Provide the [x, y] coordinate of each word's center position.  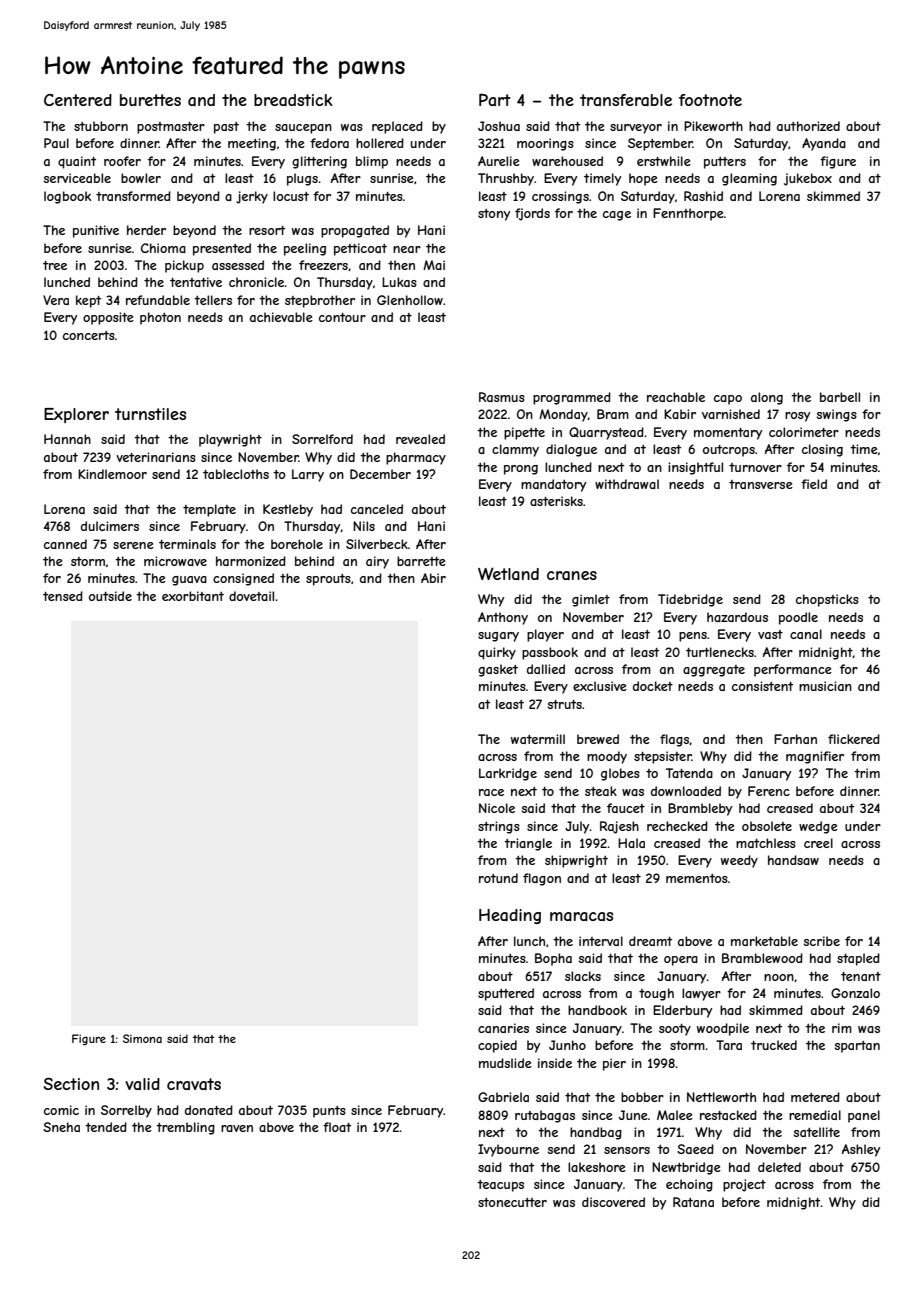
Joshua [499, 126]
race [491, 792]
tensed [63, 596]
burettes [150, 100]
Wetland [508, 573]
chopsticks [827, 600]
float [337, 1127]
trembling [185, 1128]
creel [818, 843]
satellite [817, 1132]
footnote [710, 100]
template [209, 510]
